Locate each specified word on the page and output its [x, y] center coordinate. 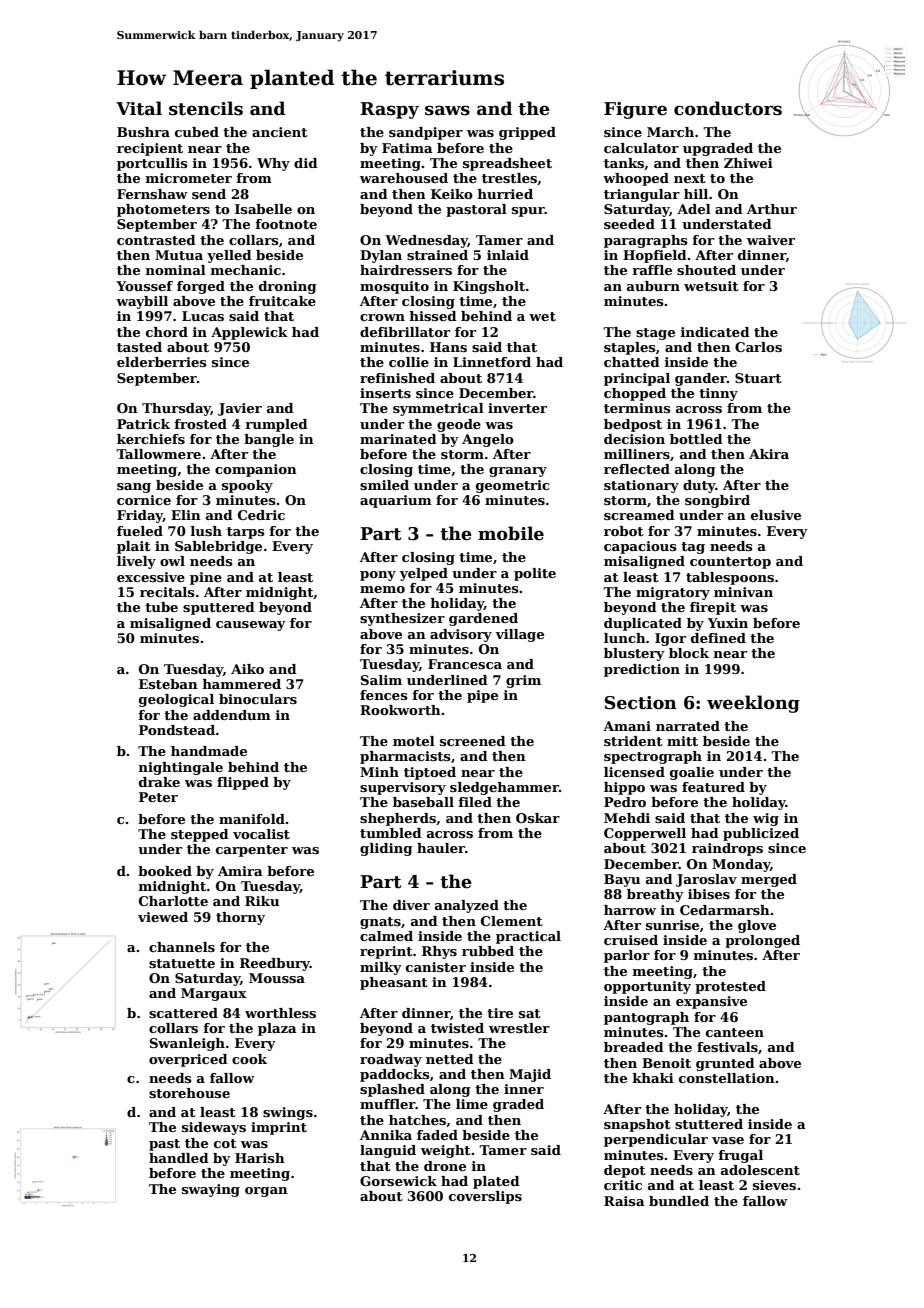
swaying [211, 1190]
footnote [286, 224]
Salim [381, 680]
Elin [186, 515]
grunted [725, 1064]
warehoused [404, 178]
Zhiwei [748, 163]
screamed [639, 515]
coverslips [485, 1197]
